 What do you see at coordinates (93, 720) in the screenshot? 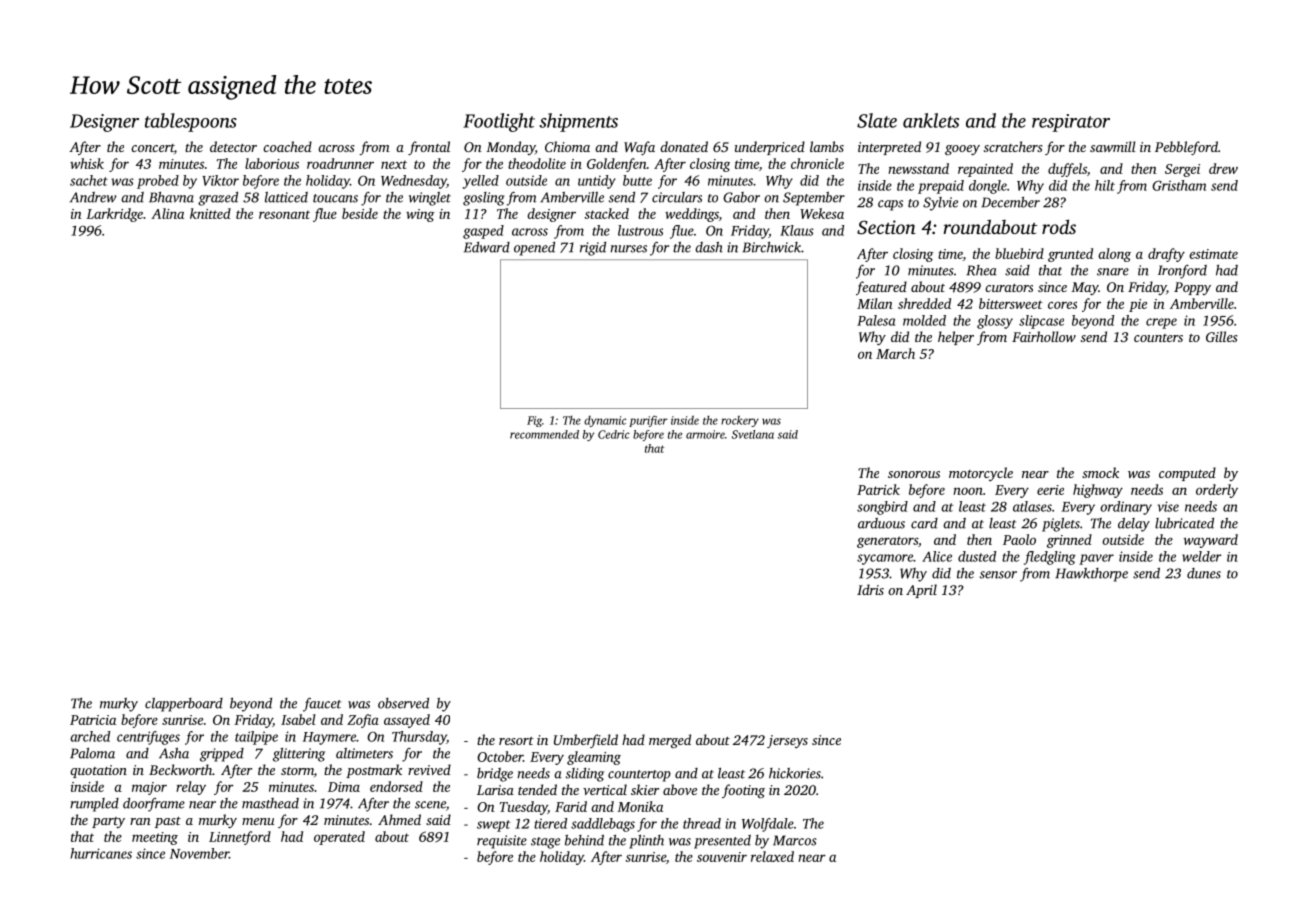
I see `Patricia` at bounding box center [93, 720].
